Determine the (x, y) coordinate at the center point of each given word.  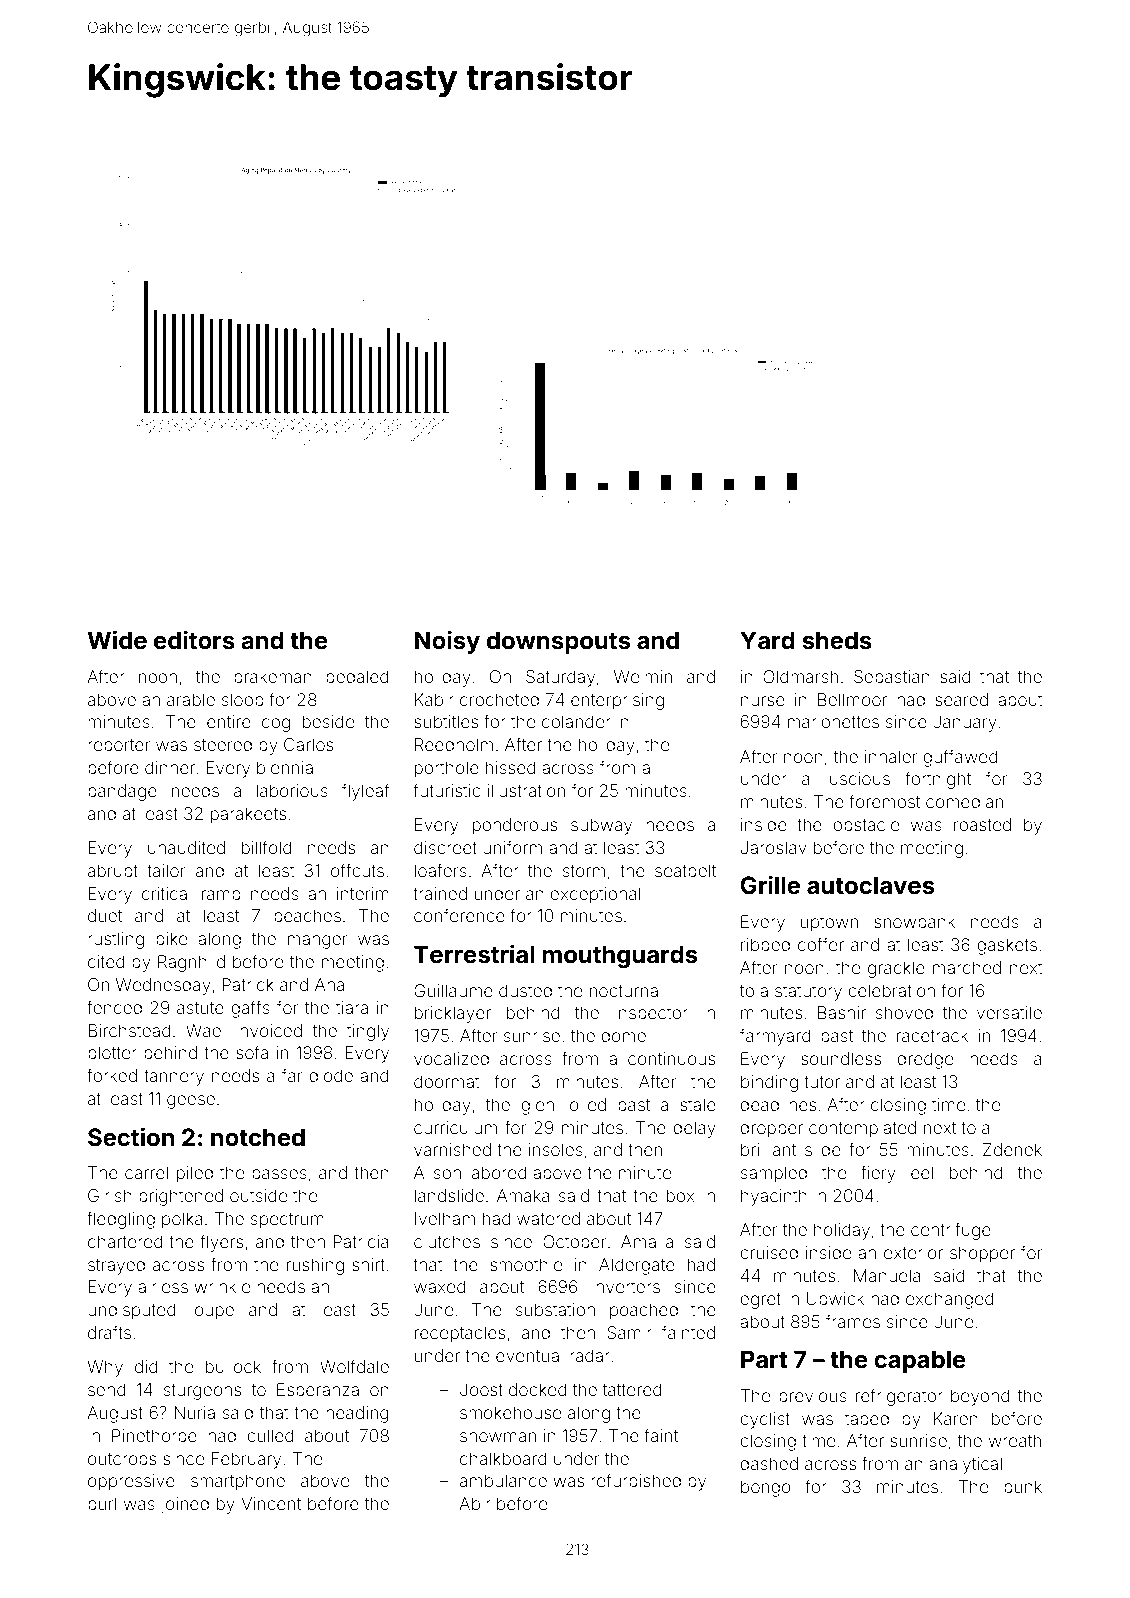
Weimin (643, 676)
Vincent (271, 1503)
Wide (117, 640)
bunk (1023, 1486)
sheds (837, 640)
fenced (114, 1007)
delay (694, 1129)
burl (102, 1503)
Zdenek (1012, 1149)
